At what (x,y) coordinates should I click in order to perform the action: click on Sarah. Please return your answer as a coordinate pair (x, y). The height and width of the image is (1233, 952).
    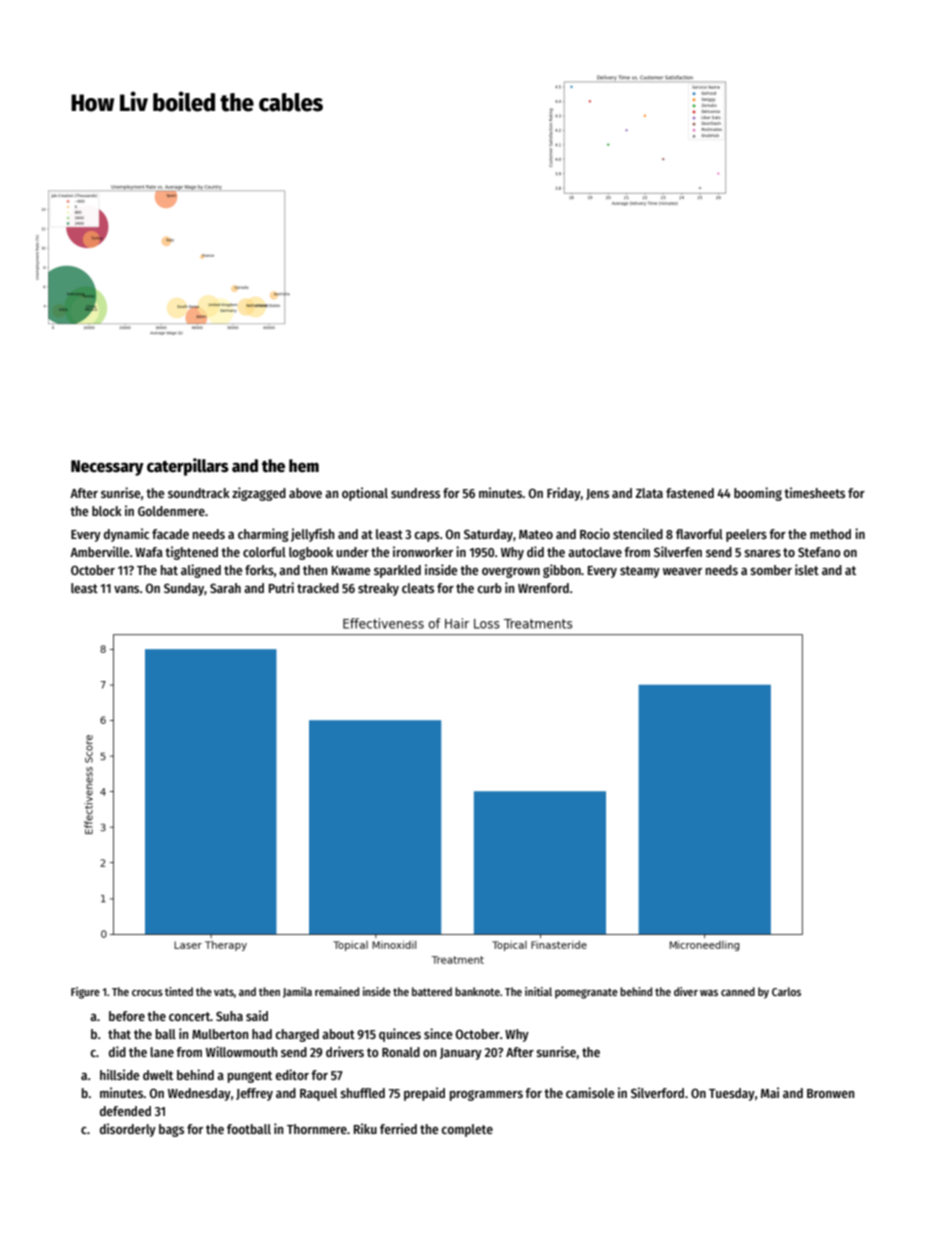
    Looking at the image, I should click on (225, 588).
